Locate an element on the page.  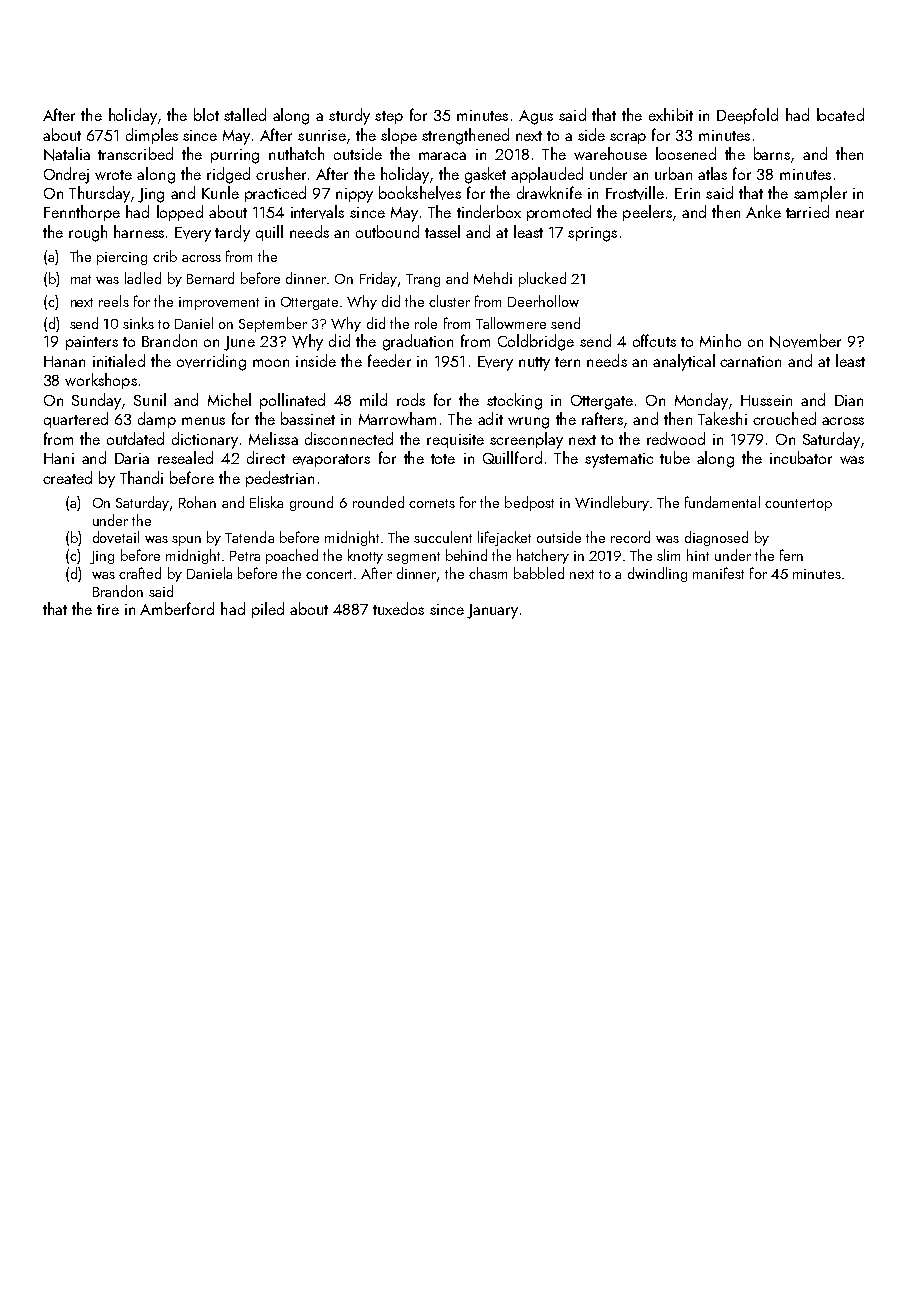
atlas is located at coordinates (712, 173).
